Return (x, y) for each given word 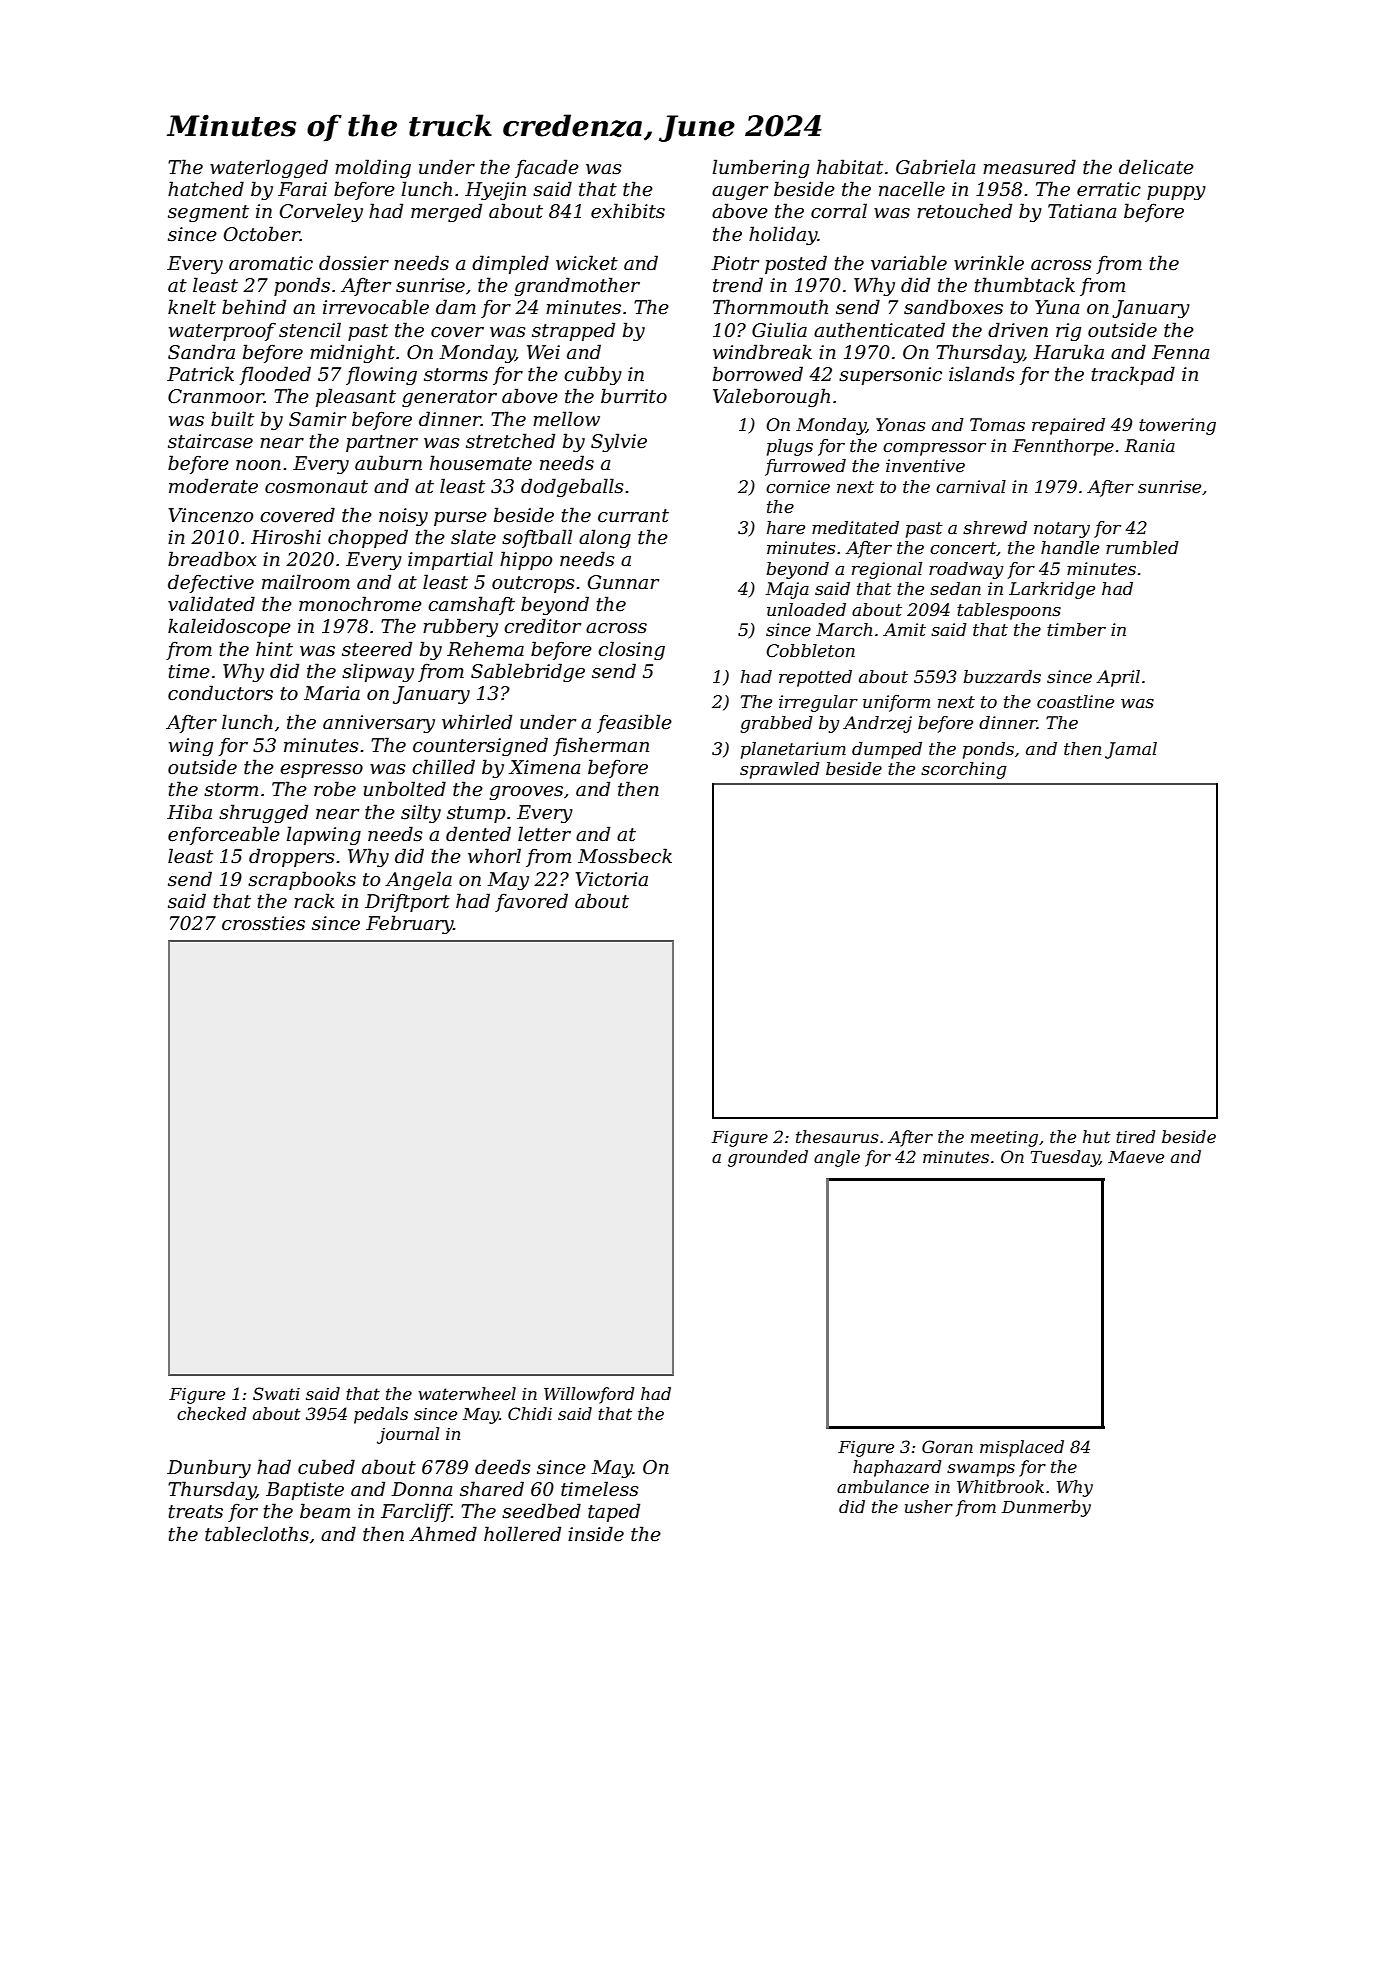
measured (1029, 167)
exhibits (628, 211)
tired (1135, 1136)
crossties (263, 923)
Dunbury (209, 1468)
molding (373, 168)
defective (211, 583)
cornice (798, 487)
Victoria (612, 879)
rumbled (1142, 548)
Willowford (589, 1395)
